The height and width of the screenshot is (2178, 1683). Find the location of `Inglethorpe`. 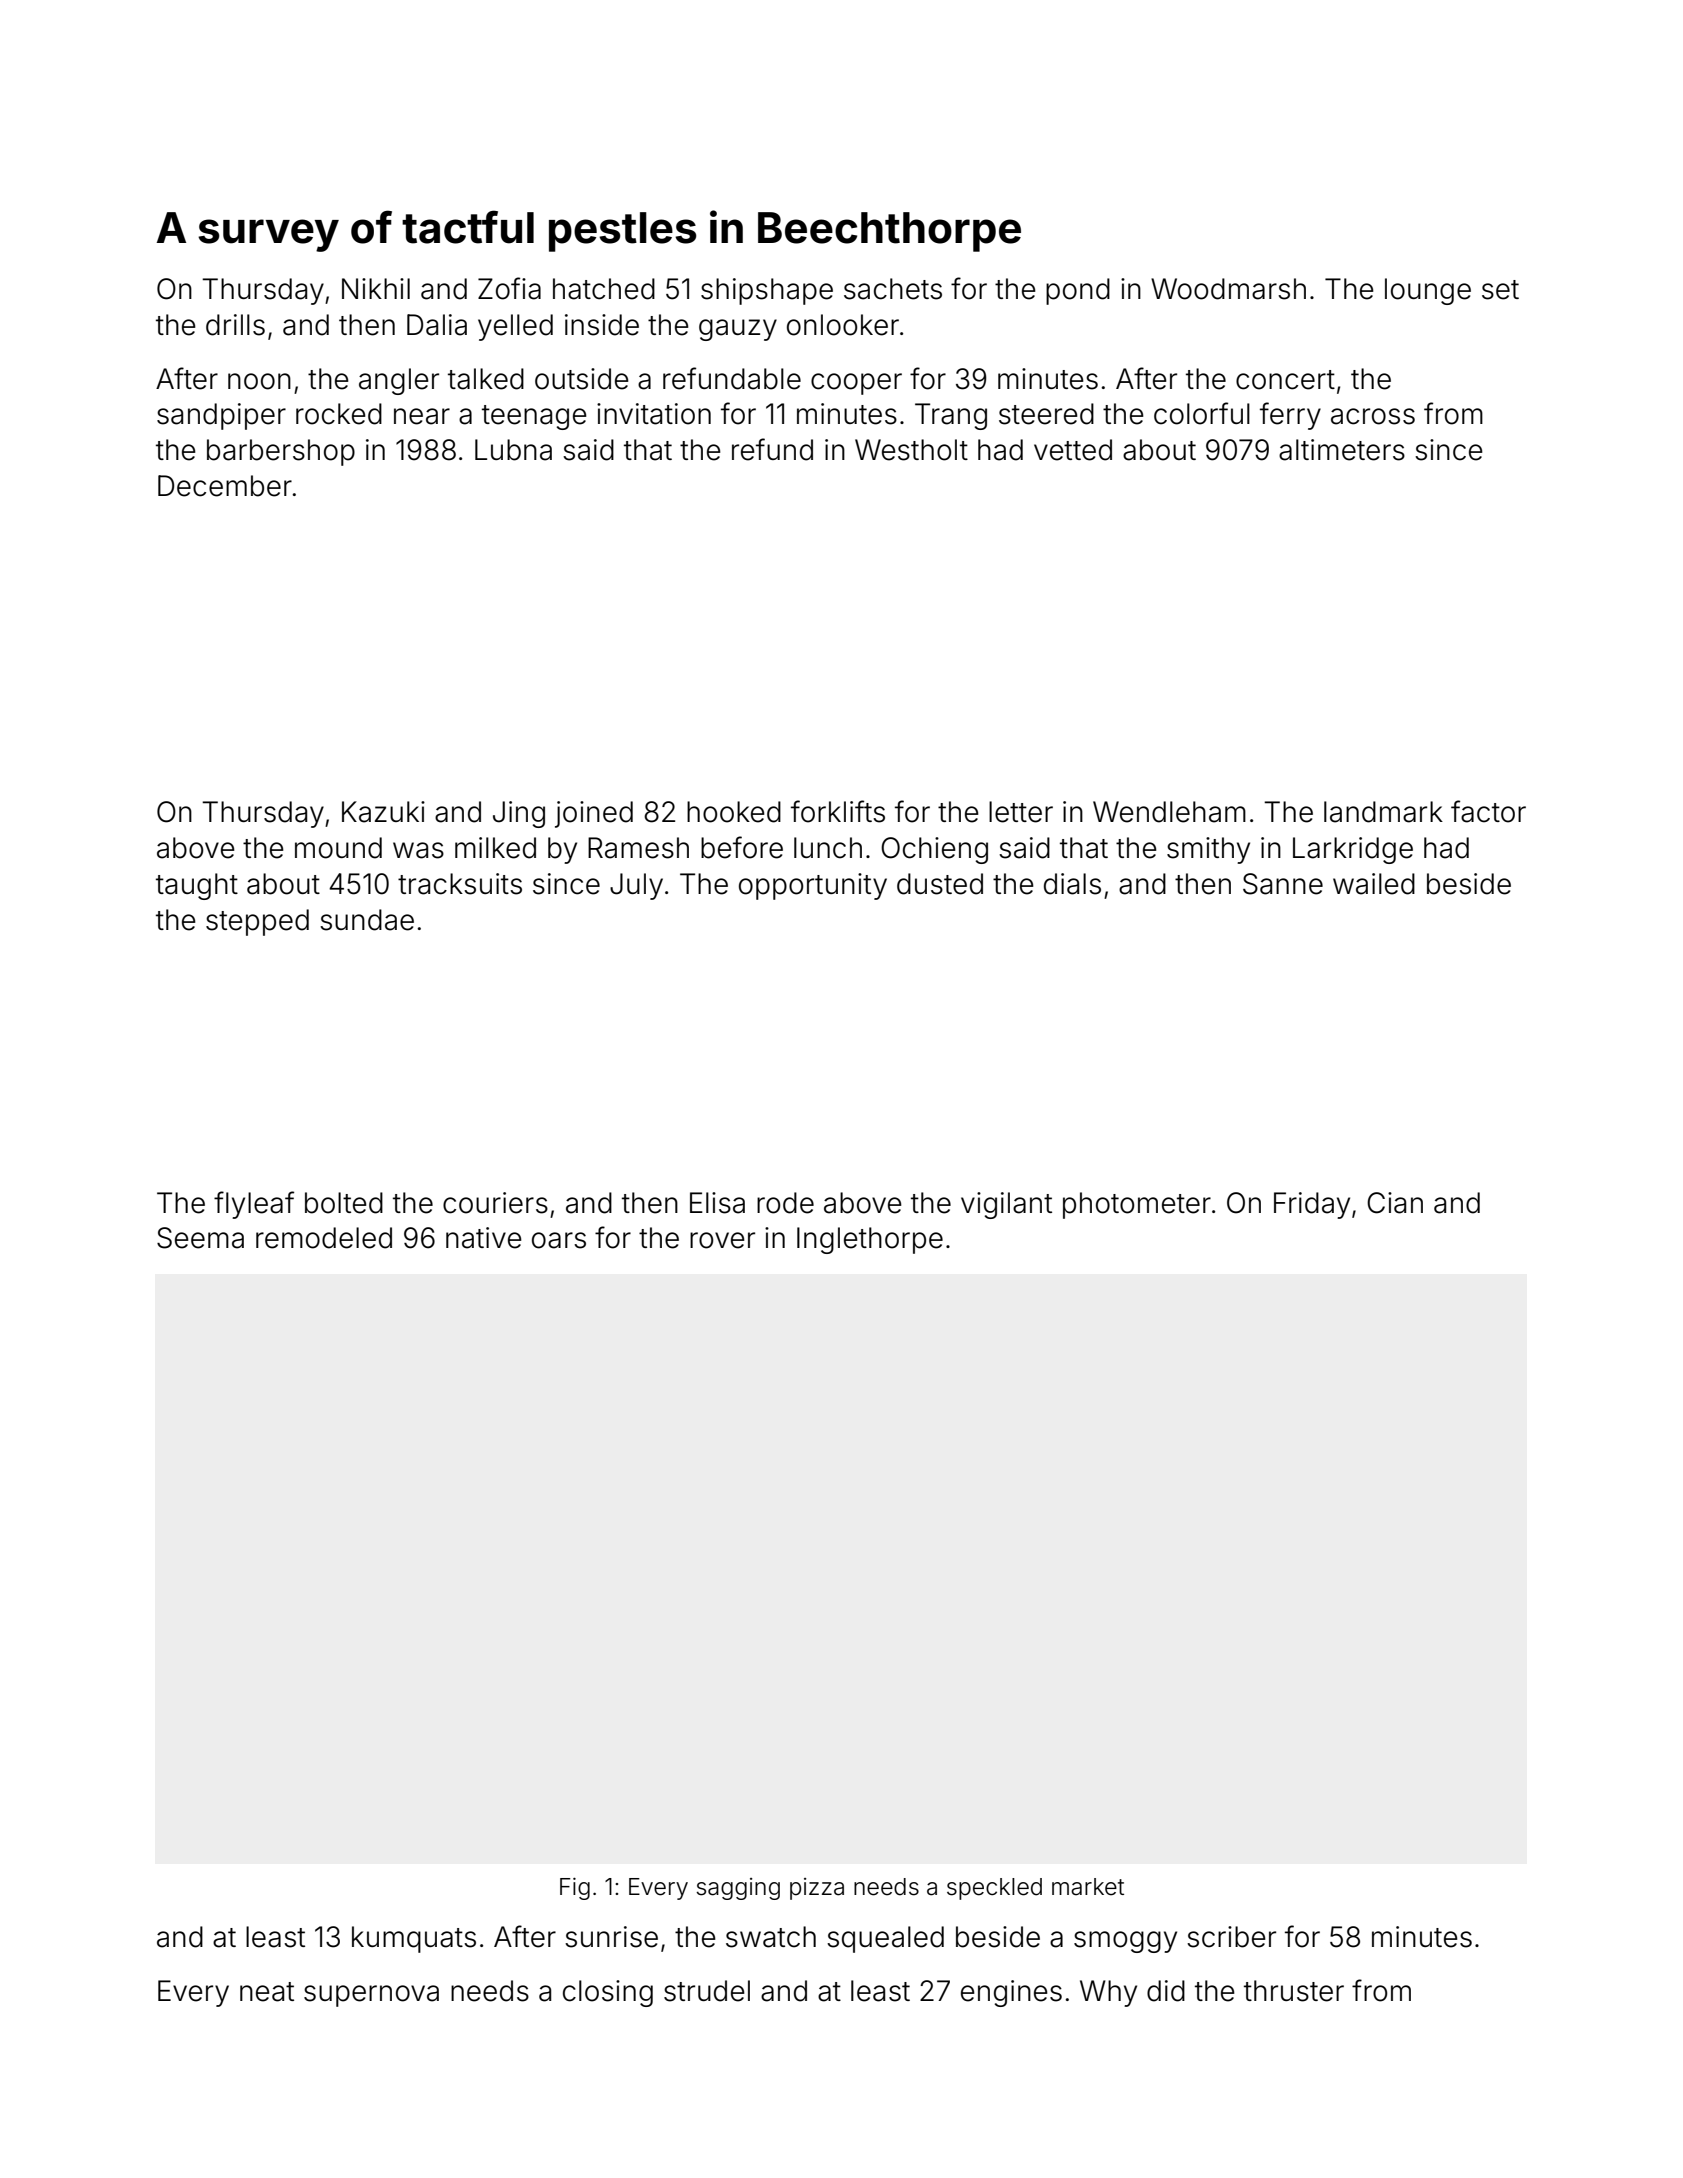

Inglethorpe is located at coordinates (870, 1240).
